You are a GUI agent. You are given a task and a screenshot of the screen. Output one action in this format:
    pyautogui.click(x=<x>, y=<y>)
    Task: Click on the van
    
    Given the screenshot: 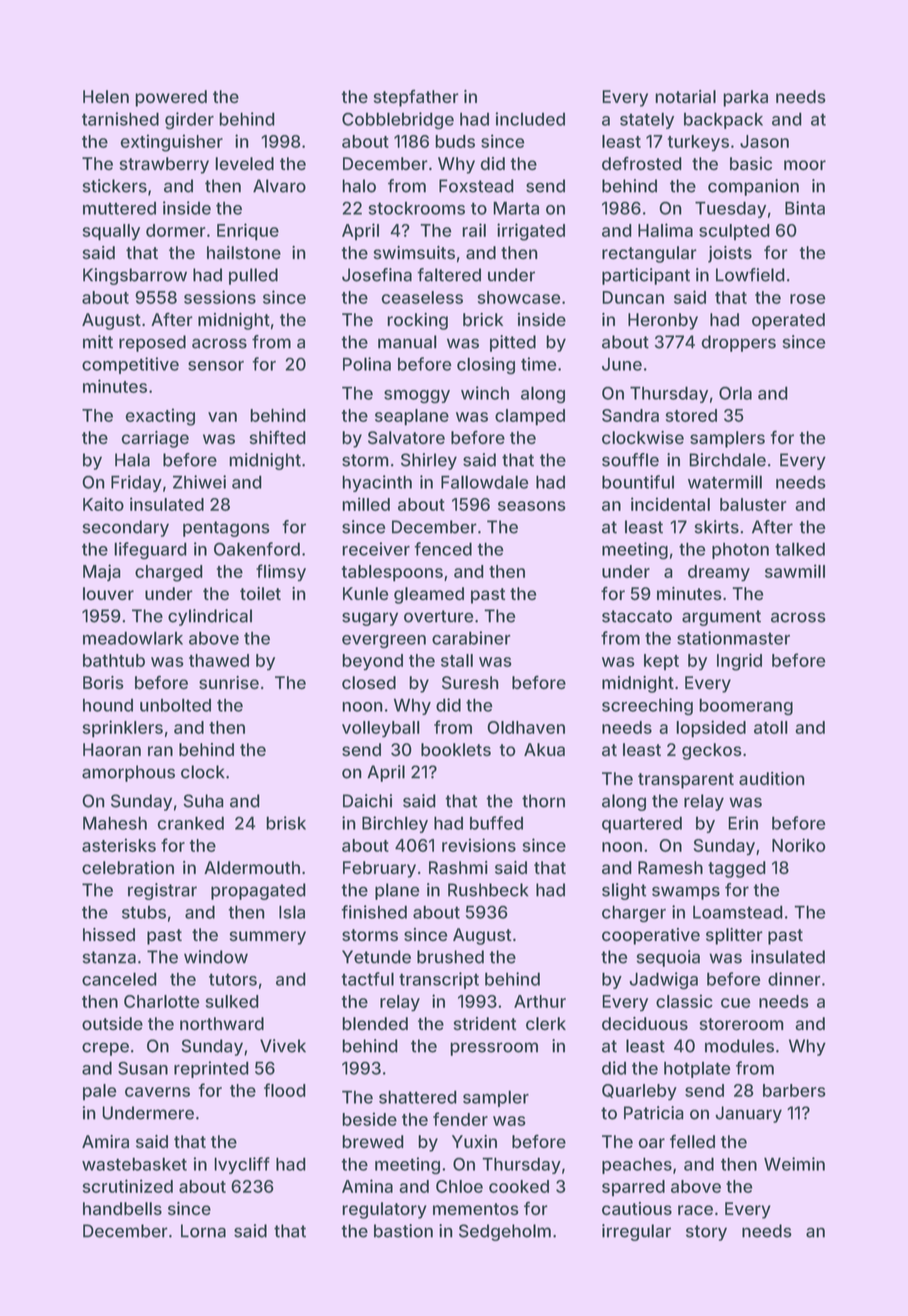 What is the action you would take?
    pyautogui.click(x=222, y=417)
